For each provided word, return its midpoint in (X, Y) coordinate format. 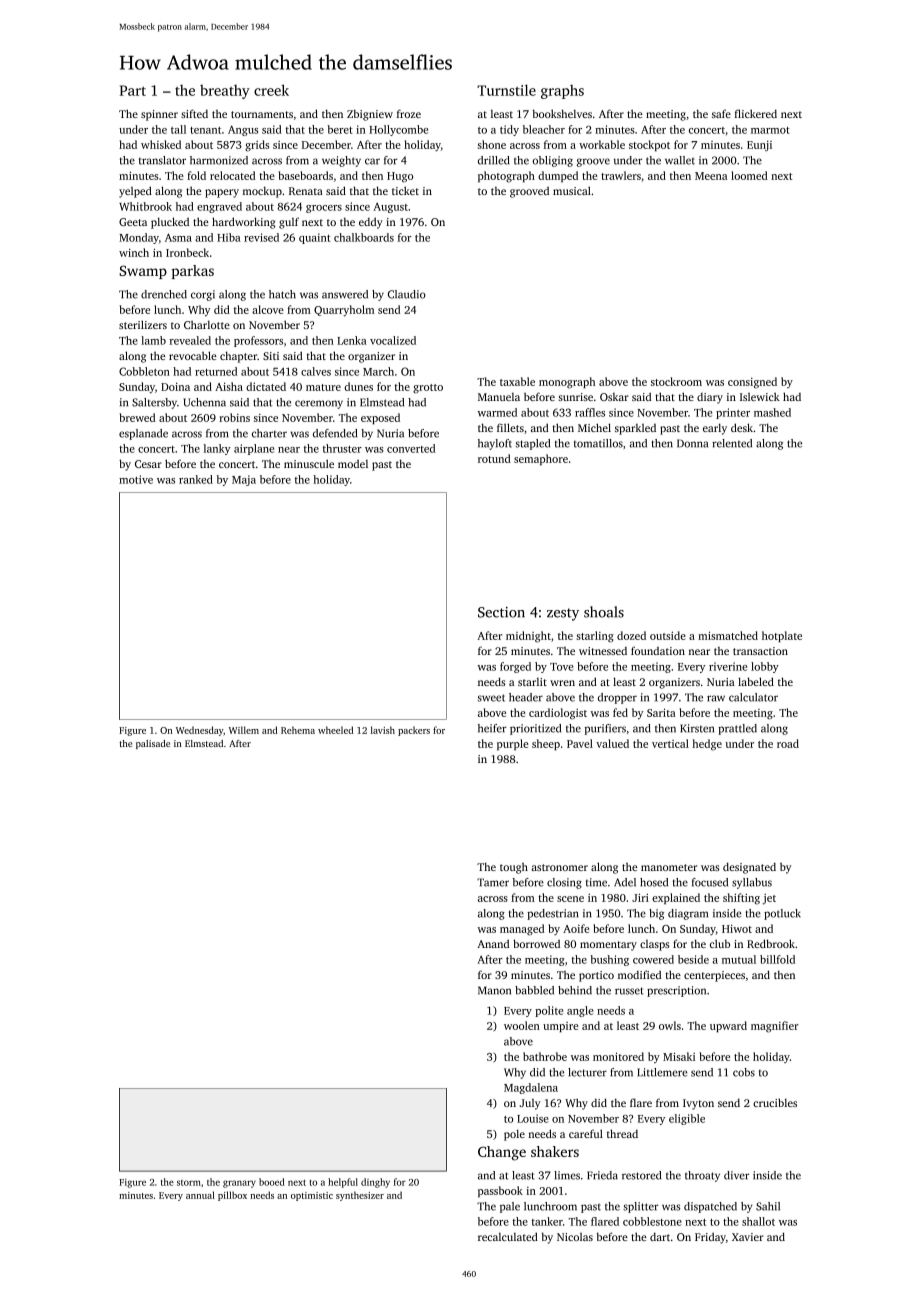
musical (572, 190)
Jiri (640, 897)
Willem (244, 730)
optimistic (312, 1196)
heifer (492, 728)
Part (133, 90)
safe (721, 113)
